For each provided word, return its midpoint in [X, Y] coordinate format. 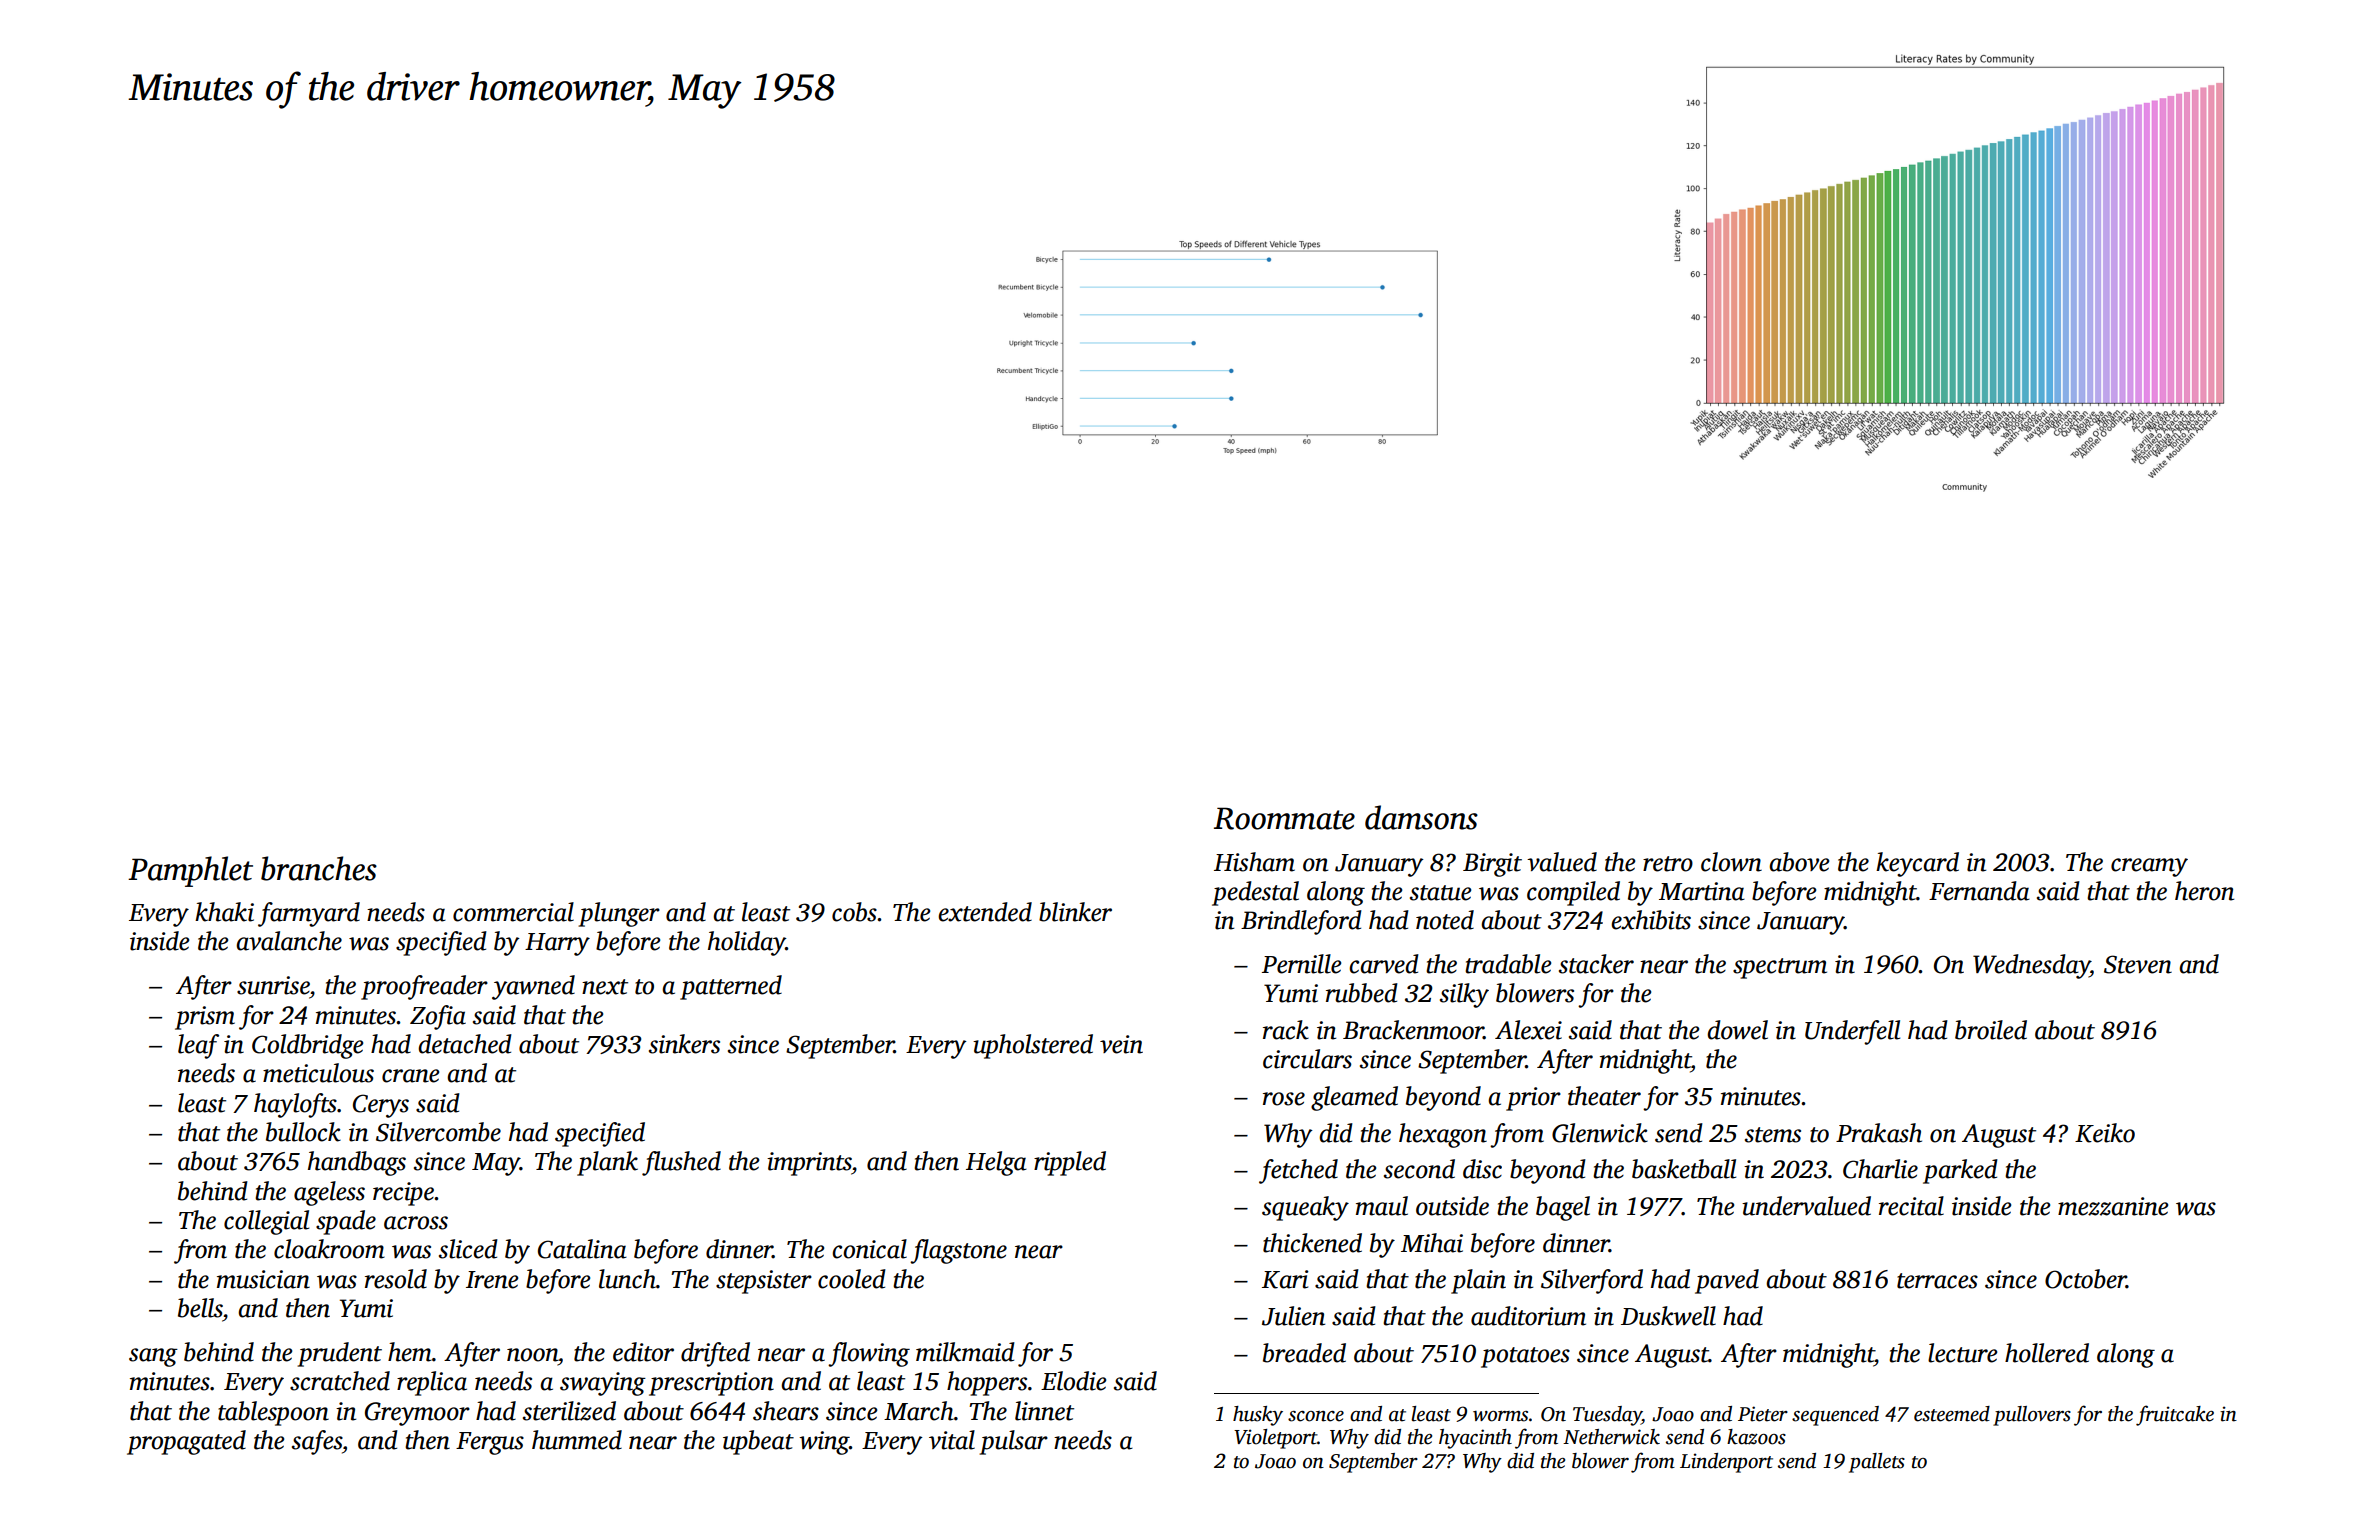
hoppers [987, 1383]
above [1799, 862]
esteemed [1952, 1414]
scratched [340, 1381]
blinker [1075, 912]
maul [1382, 1206]
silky [1464, 995]
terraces [1937, 1281]
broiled [1991, 1030]
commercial [513, 912]
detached [465, 1044]
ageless [329, 1193]
